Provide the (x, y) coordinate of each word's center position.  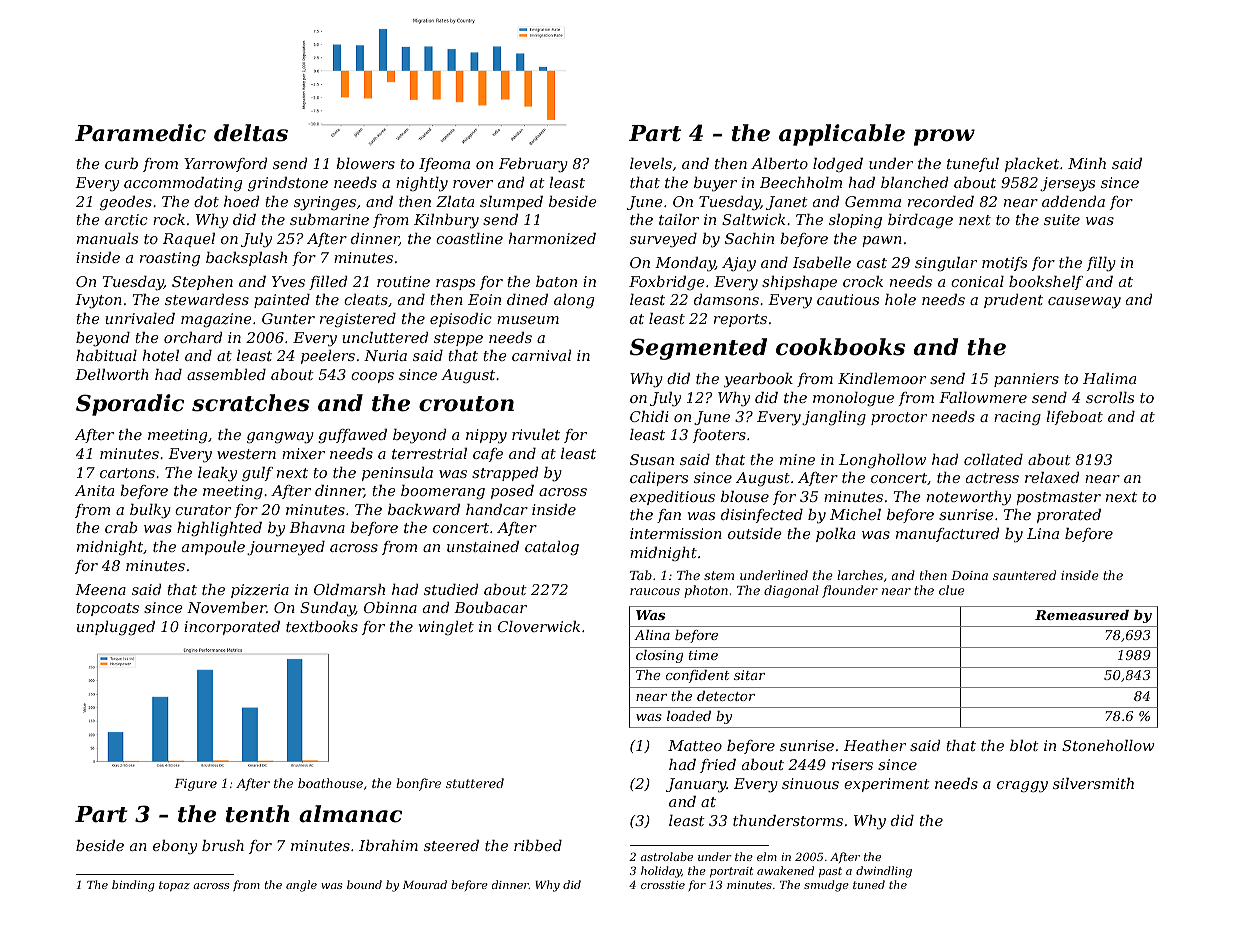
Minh (1087, 163)
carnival (541, 355)
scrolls (1110, 397)
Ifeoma (444, 165)
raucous (655, 591)
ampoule (213, 548)
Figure (195, 785)
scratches (251, 403)
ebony (175, 847)
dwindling (884, 872)
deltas (251, 133)
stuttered (475, 783)
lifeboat (1074, 418)
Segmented (698, 349)
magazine (216, 320)
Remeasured (1082, 615)
